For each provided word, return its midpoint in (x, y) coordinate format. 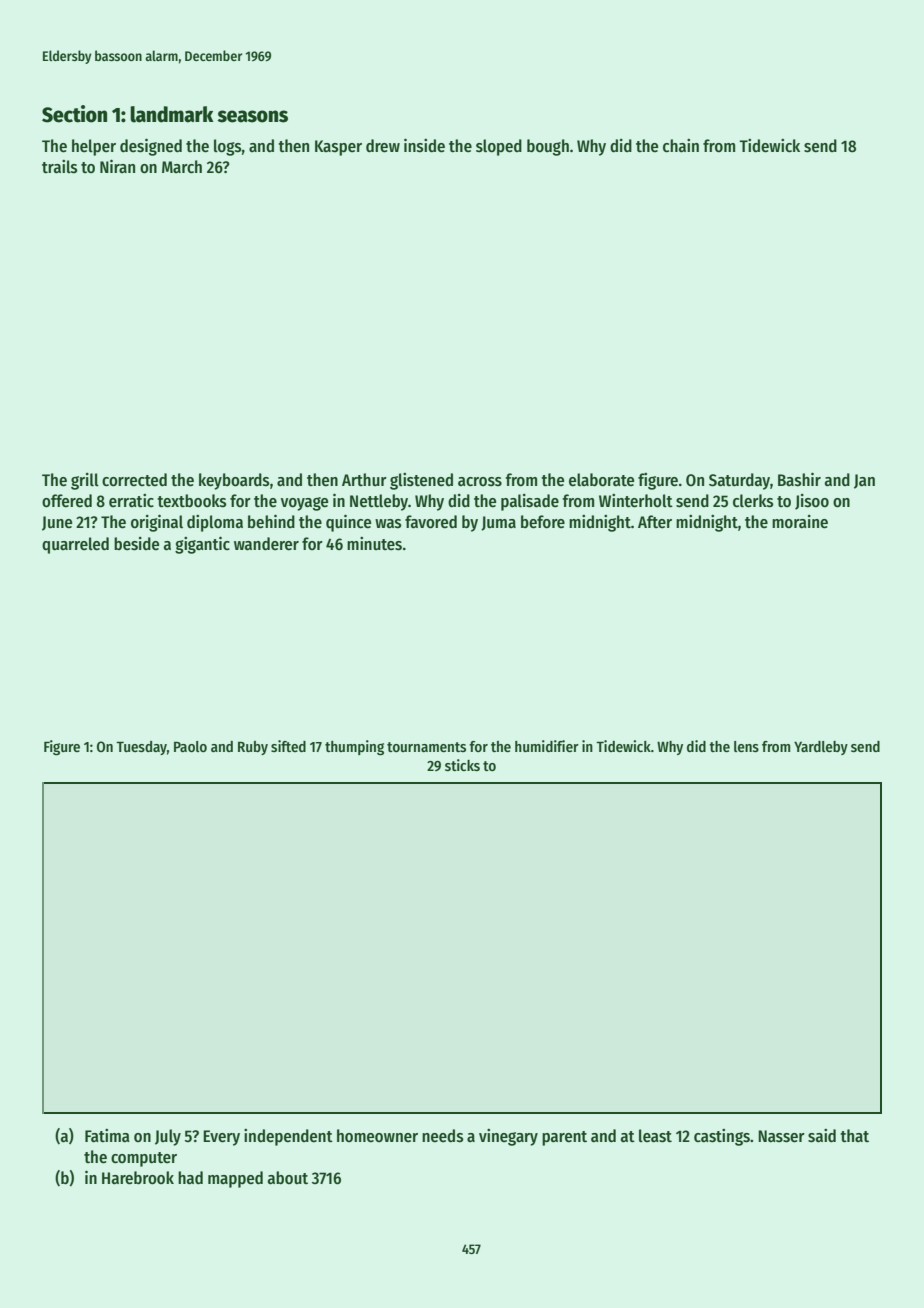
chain (681, 146)
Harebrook (138, 1178)
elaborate (601, 480)
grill (85, 481)
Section (74, 114)
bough (548, 147)
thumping (354, 748)
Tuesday (141, 748)
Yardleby (821, 748)
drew (383, 146)
